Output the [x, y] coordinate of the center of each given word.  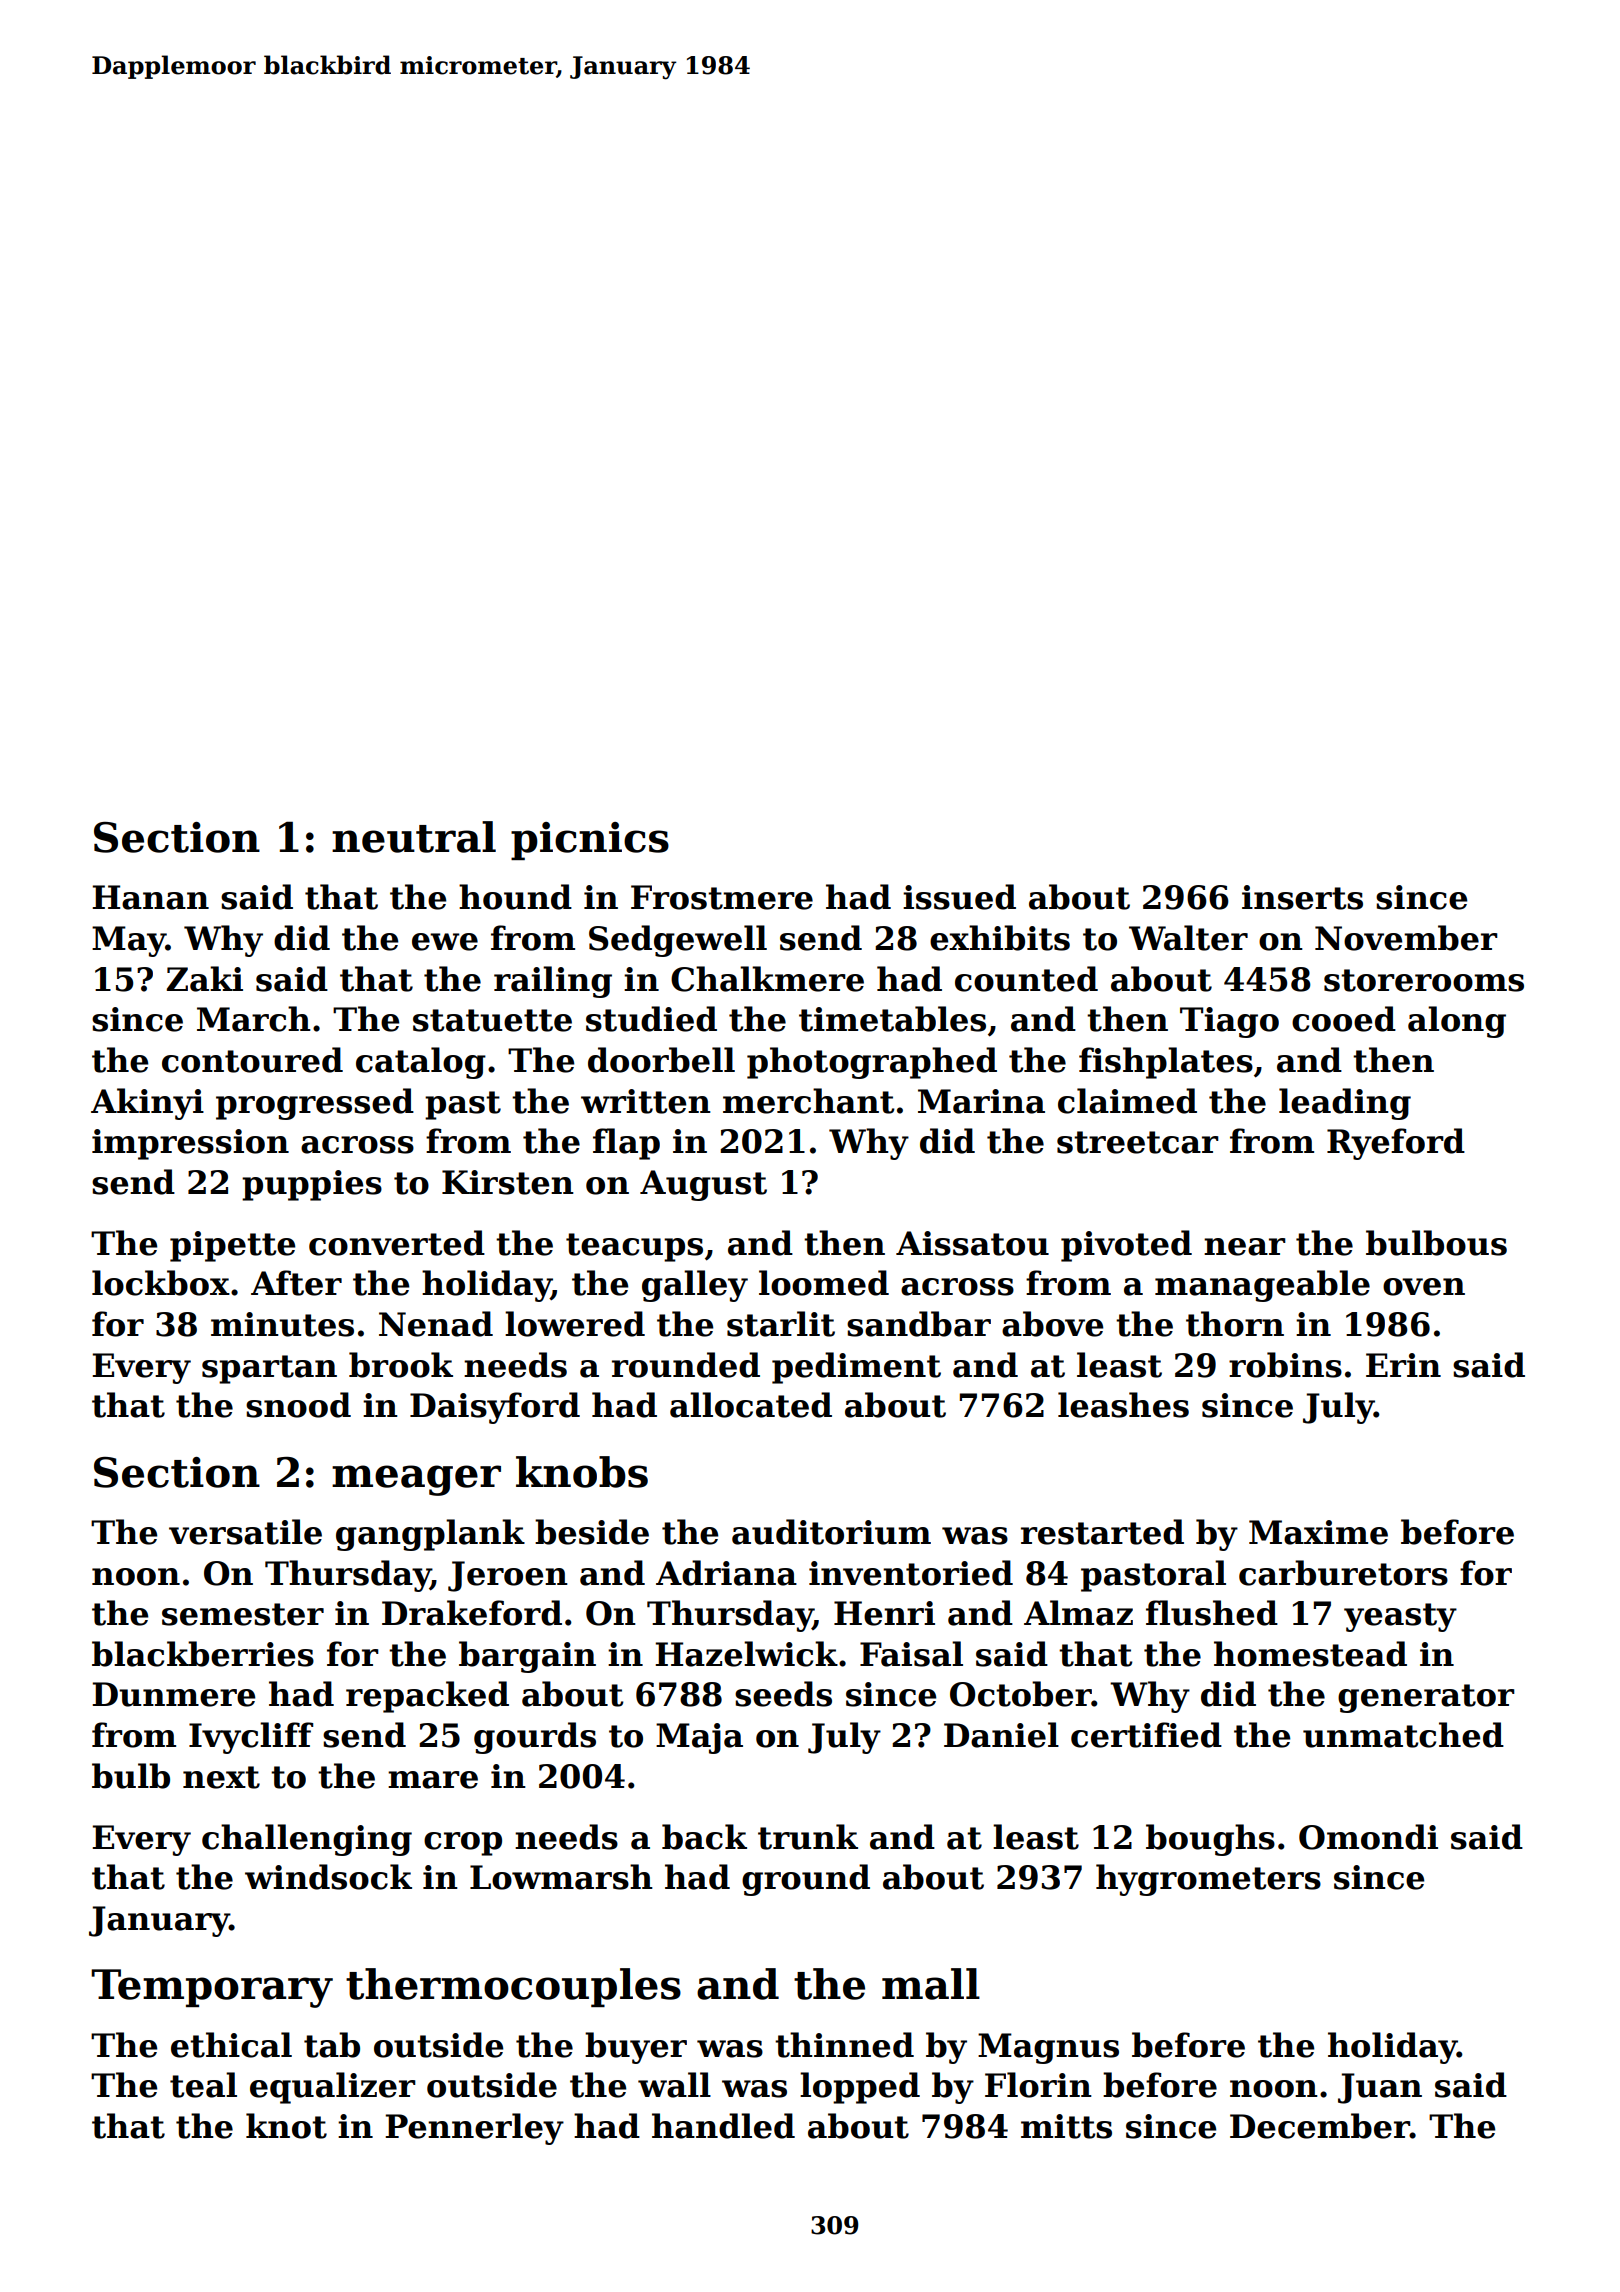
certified [1146, 1735]
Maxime [1318, 1532]
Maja [699, 1738]
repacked [427, 1697]
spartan [269, 1369]
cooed [1344, 1019]
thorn [1235, 1324]
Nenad [436, 1324]
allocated [751, 1405]
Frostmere [722, 897]
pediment [856, 1368]
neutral [414, 837]
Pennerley [474, 2129]
